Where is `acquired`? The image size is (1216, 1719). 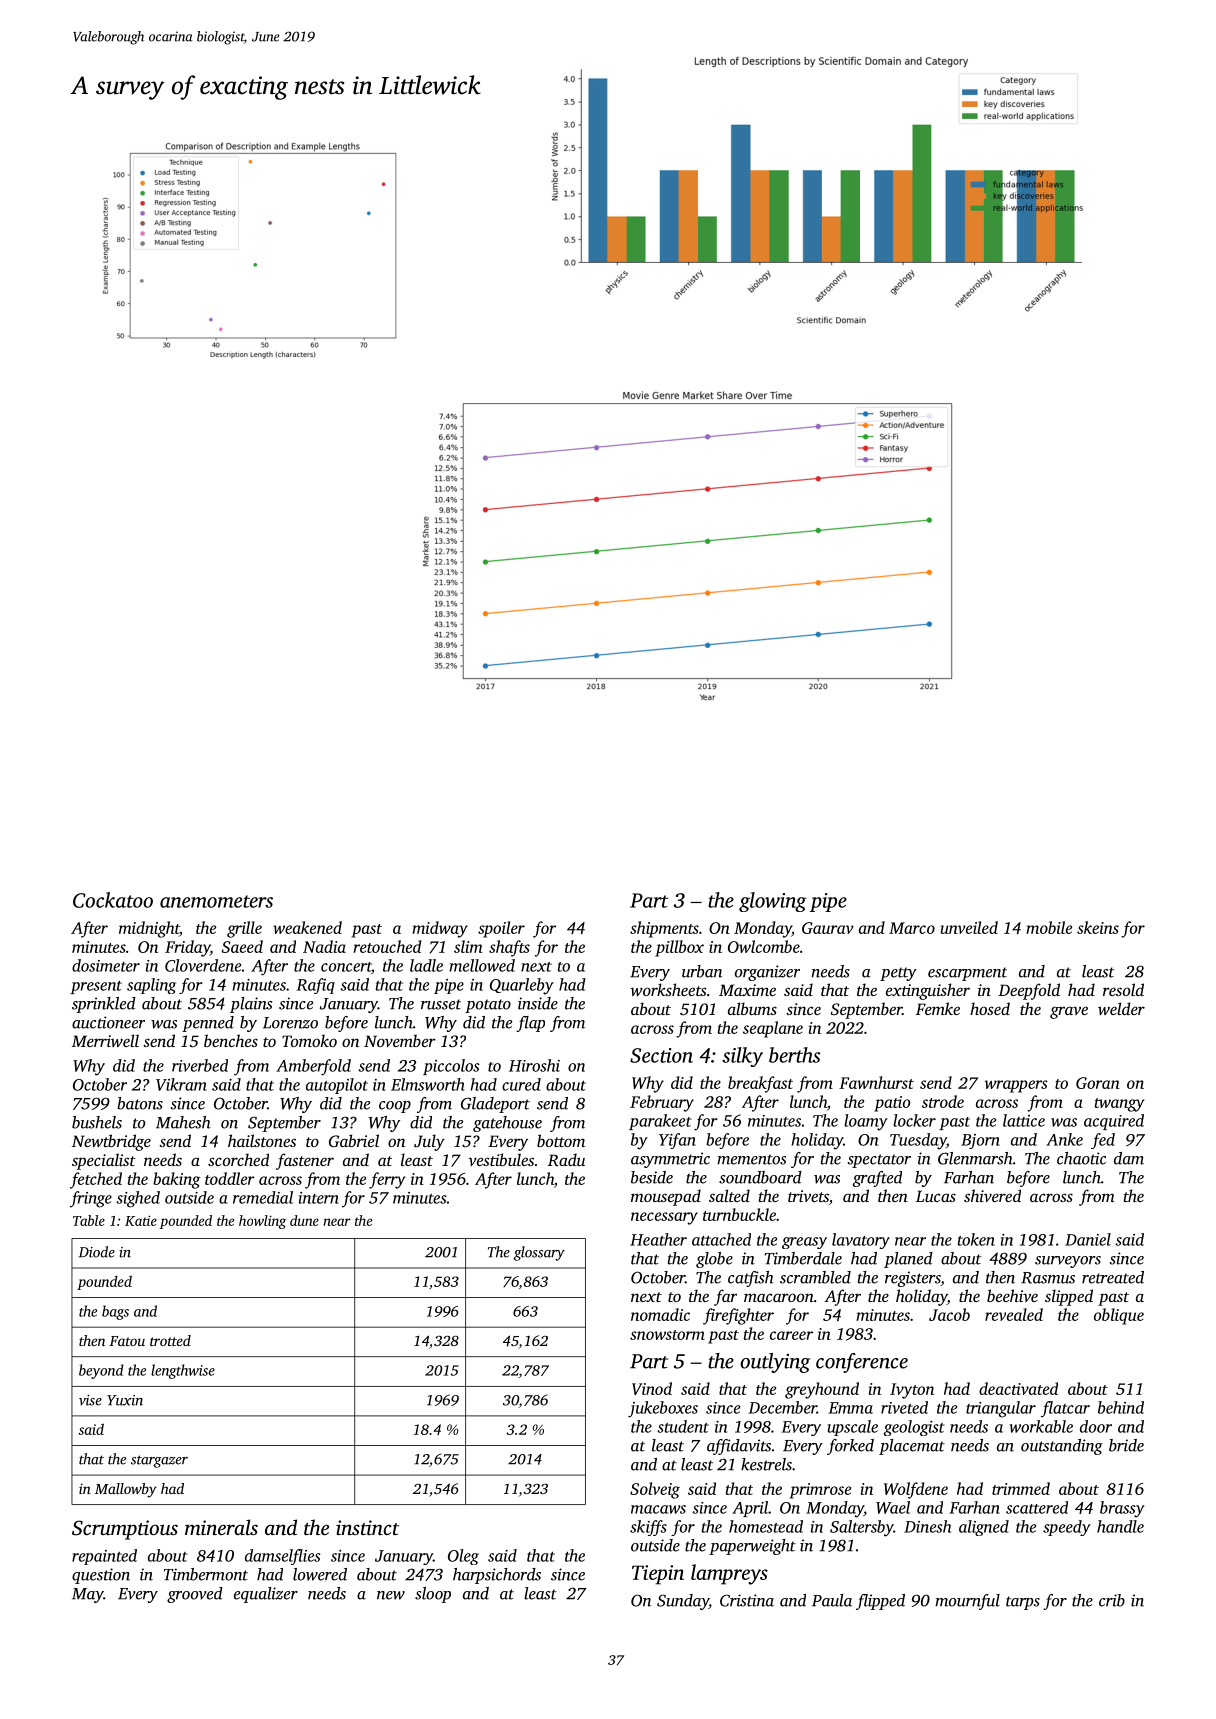 acquired is located at coordinates (1114, 1122).
